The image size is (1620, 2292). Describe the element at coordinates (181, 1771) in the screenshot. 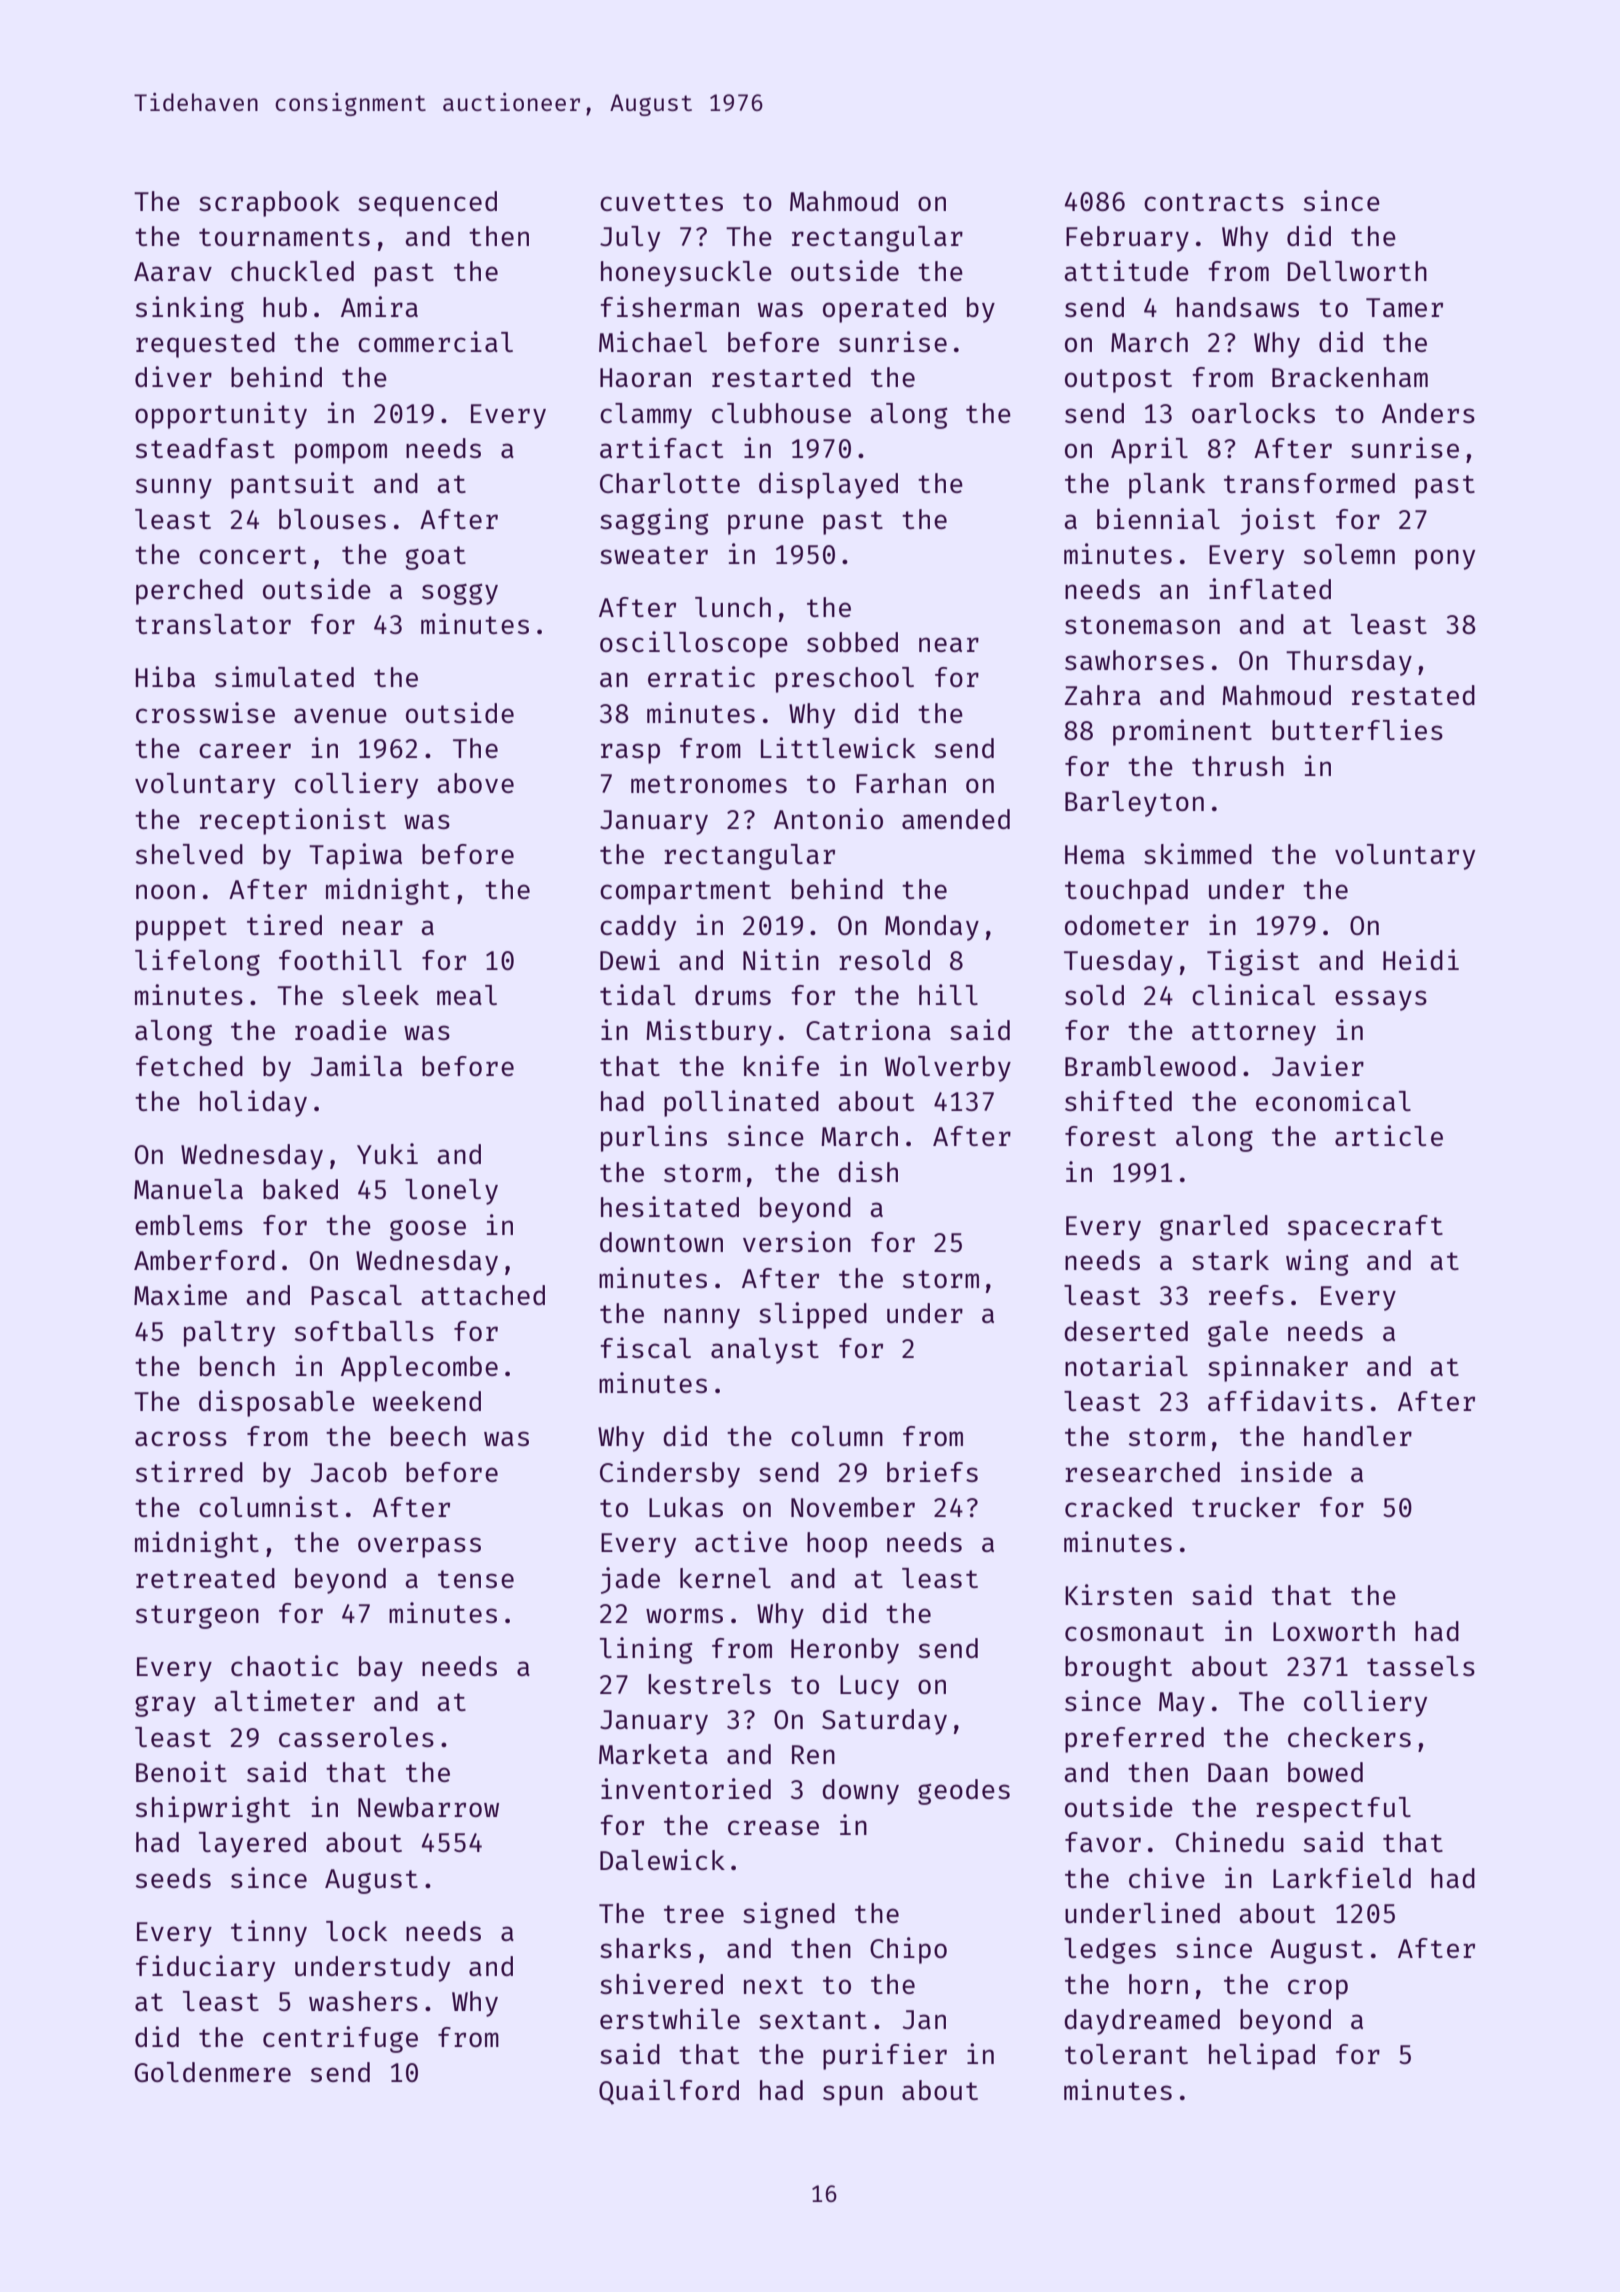

I see `Benoit` at that location.
